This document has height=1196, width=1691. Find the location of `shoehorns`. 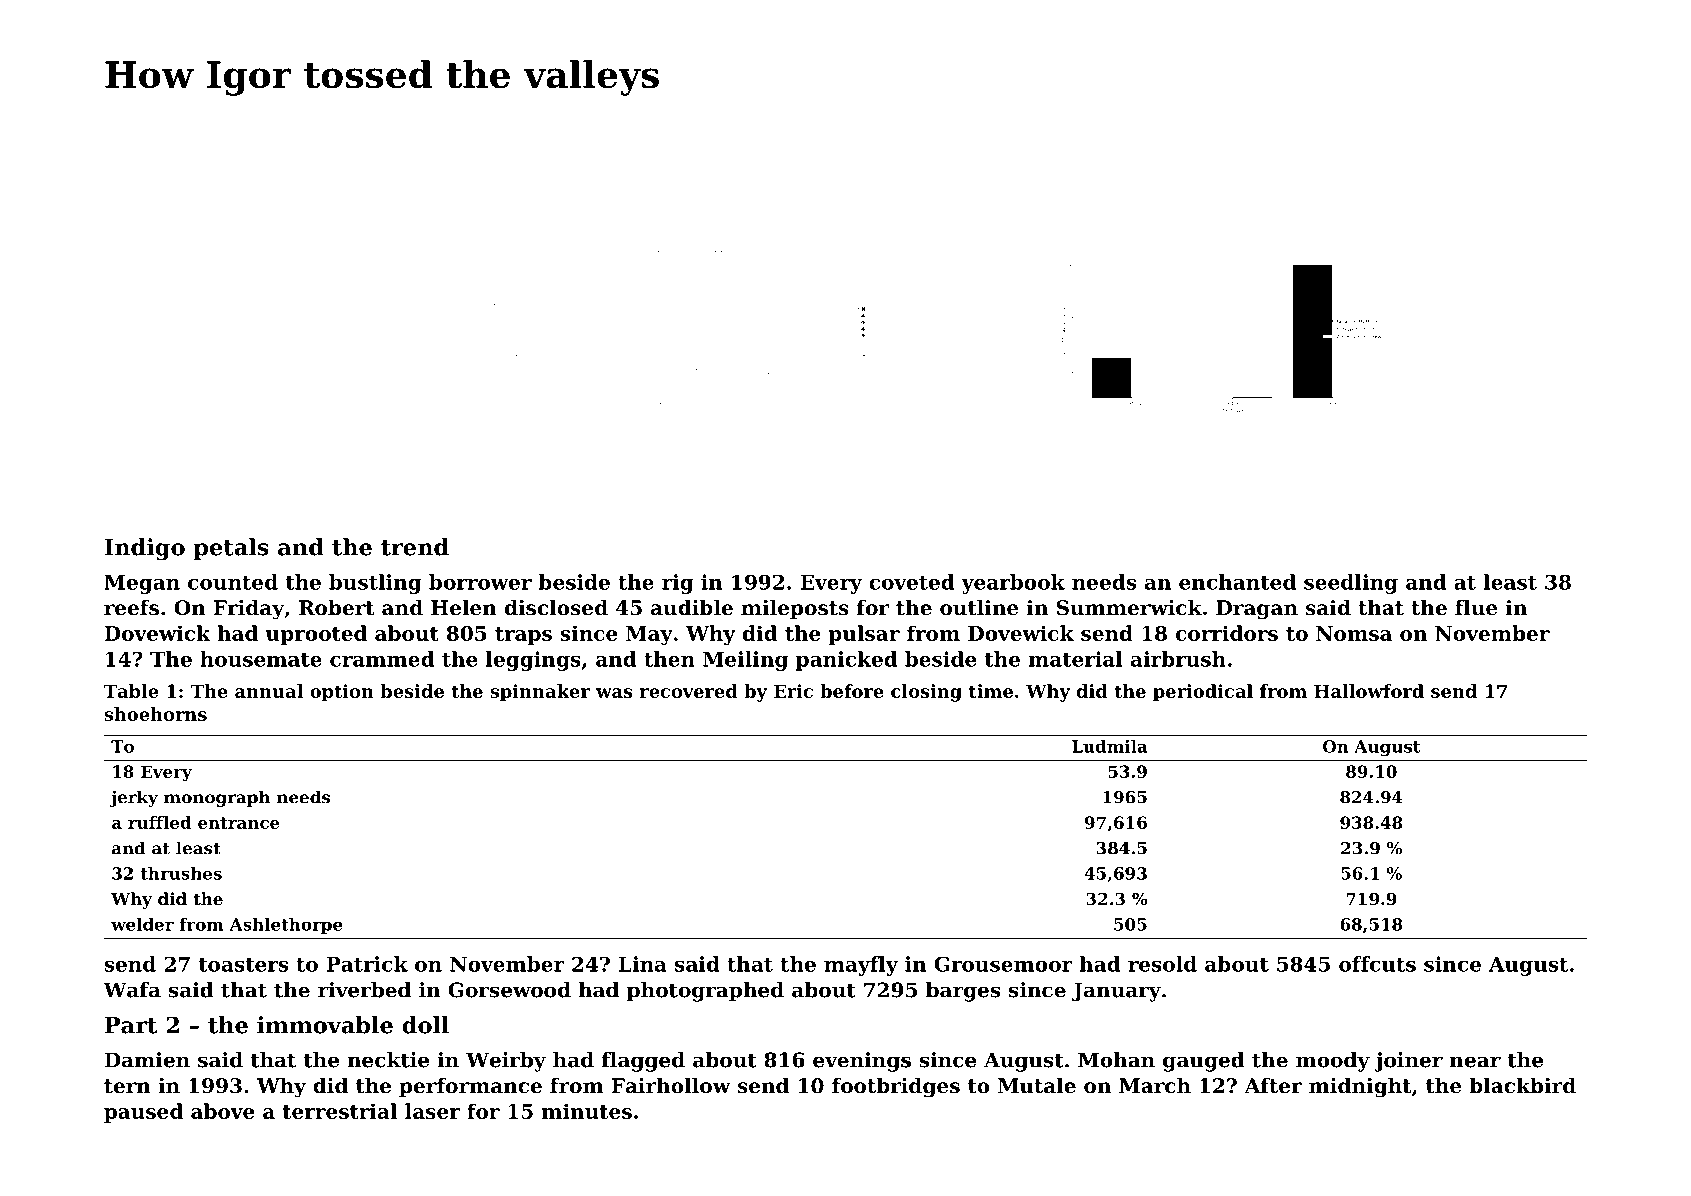

shoehorns is located at coordinates (155, 714).
